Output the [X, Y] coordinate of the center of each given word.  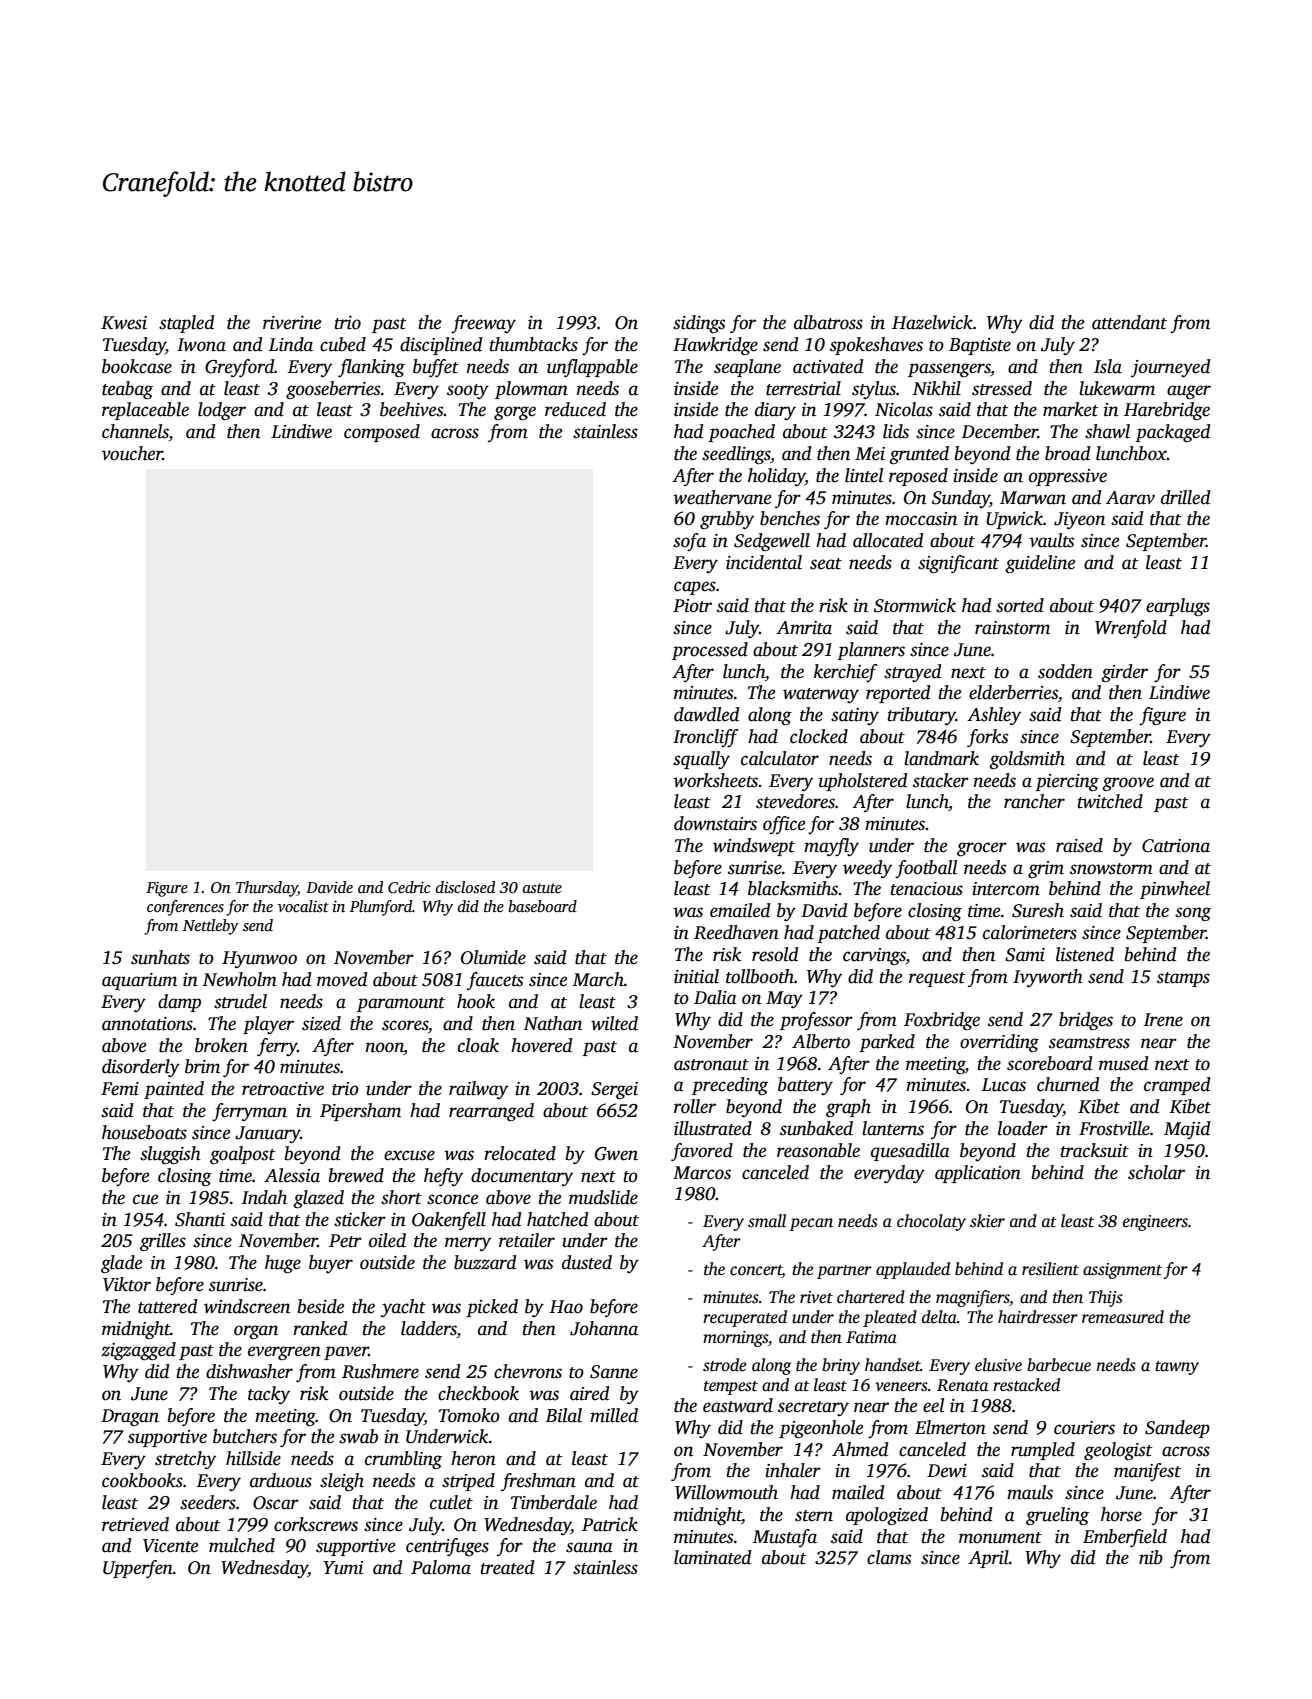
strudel [240, 1001]
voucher [132, 453]
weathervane [722, 497]
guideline [1040, 564]
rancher [1034, 801]
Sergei [614, 1091]
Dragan [130, 1417]
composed [382, 433]
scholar [1156, 1172]
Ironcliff [705, 738]
